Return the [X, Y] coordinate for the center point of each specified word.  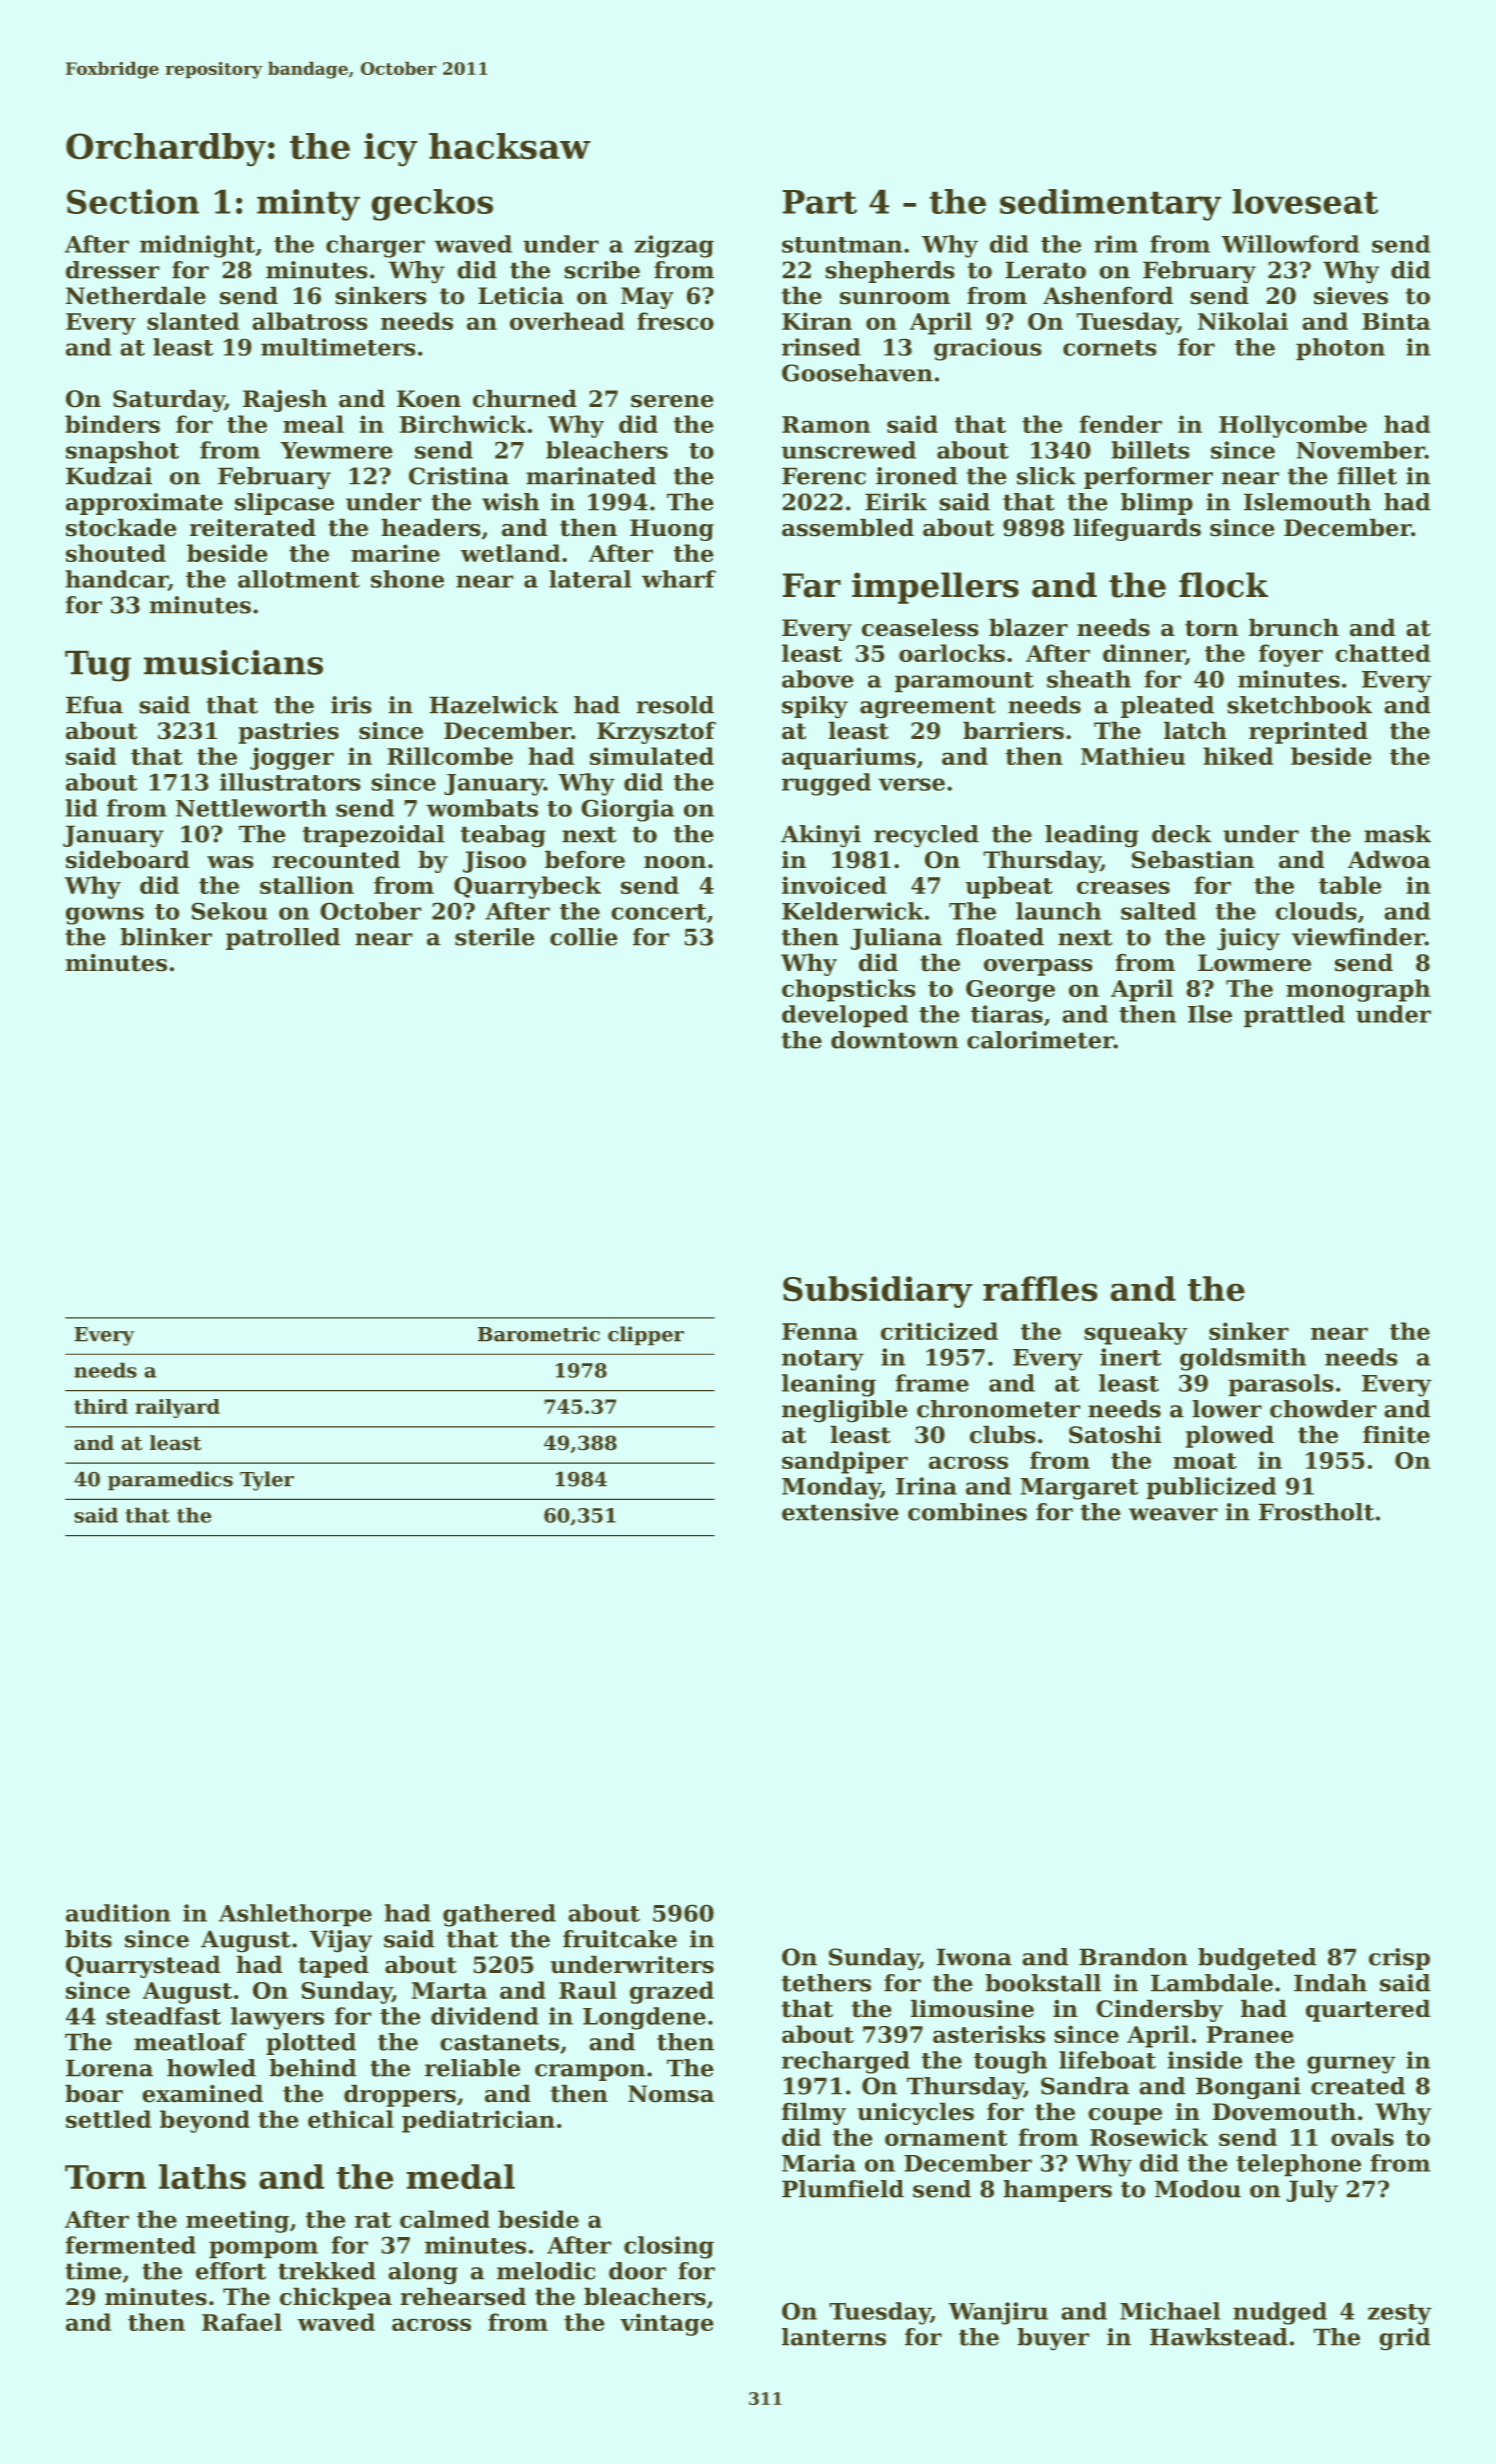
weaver [1173, 1514]
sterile [495, 937]
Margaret [1079, 1489]
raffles [1040, 1289]
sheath [1089, 679]
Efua [94, 705]
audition [118, 1913]
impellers [935, 588]
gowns [105, 916]
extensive [840, 1512]
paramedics [170, 1481]
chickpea [336, 2298]
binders [112, 424]
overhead [567, 321]
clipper [646, 1336]
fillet [1367, 476]
